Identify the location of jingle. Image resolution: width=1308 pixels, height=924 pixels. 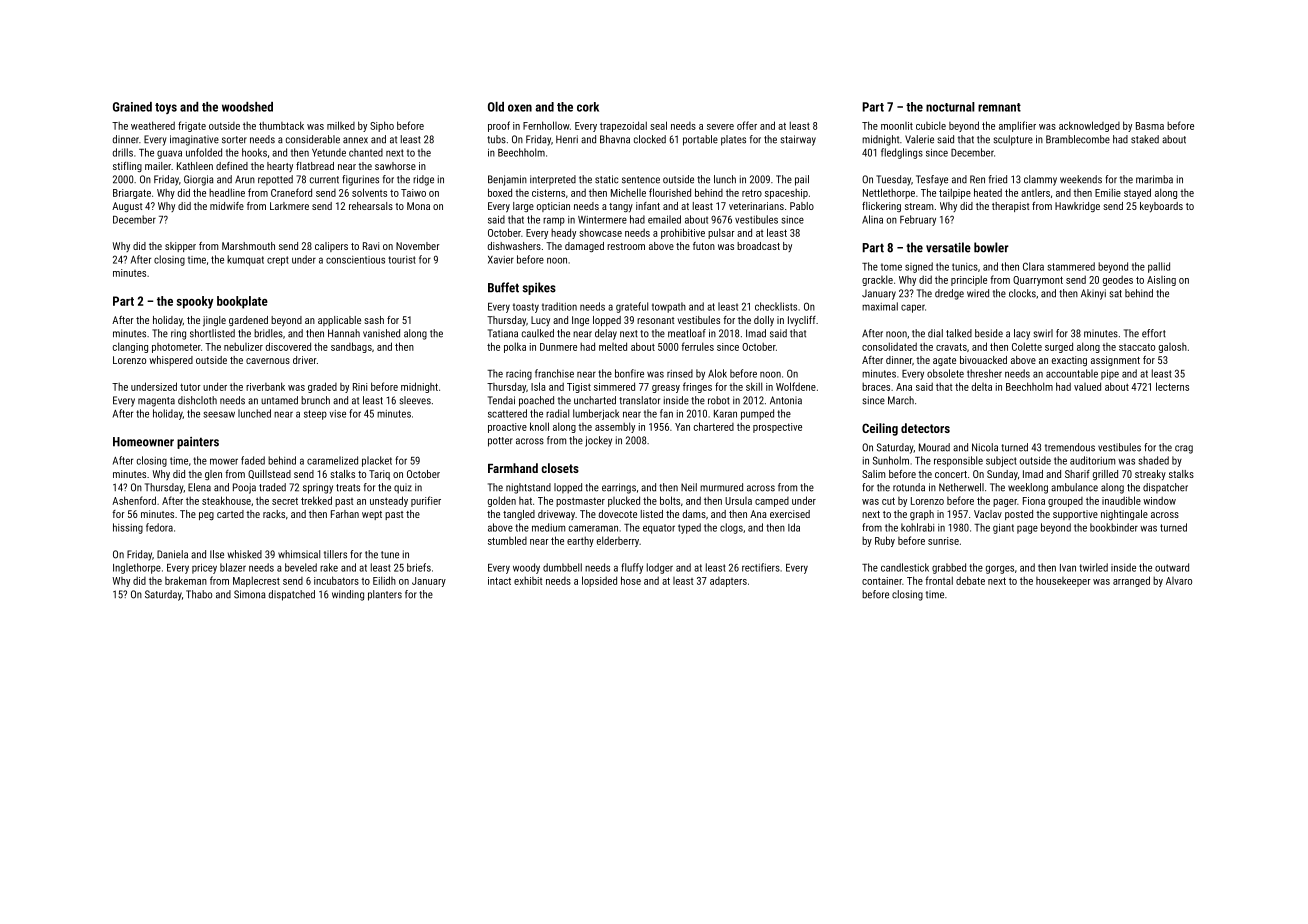
(214, 321).
